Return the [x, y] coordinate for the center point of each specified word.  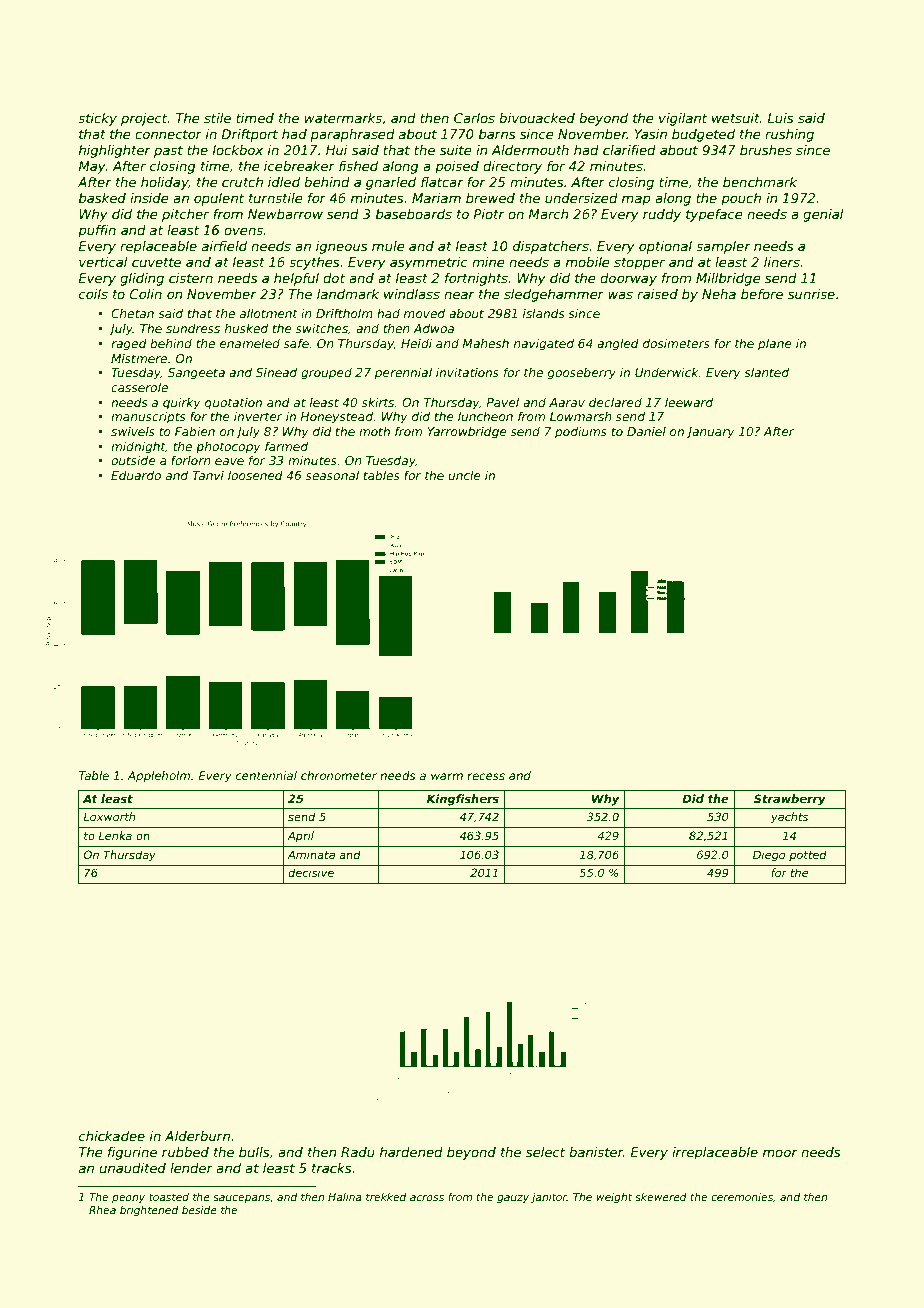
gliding [142, 279]
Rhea [102, 1210]
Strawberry [790, 800]
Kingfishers [463, 800]
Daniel [646, 431]
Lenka [115, 835]
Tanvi [208, 475]
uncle [464, 475]
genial [823, 215]
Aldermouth [530, 150]
